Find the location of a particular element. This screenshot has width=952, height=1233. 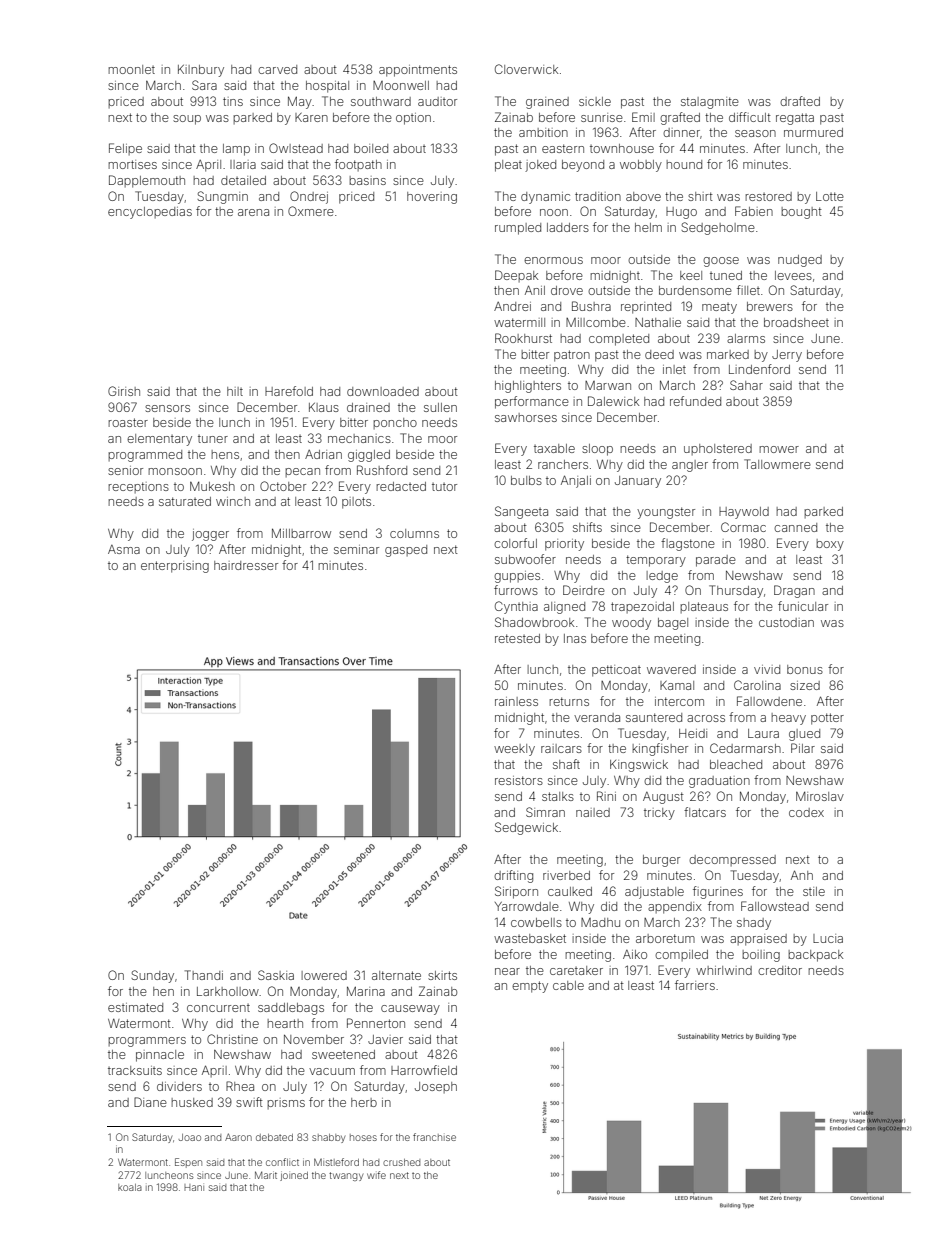

Emil is located at coordinates (643, 117).
